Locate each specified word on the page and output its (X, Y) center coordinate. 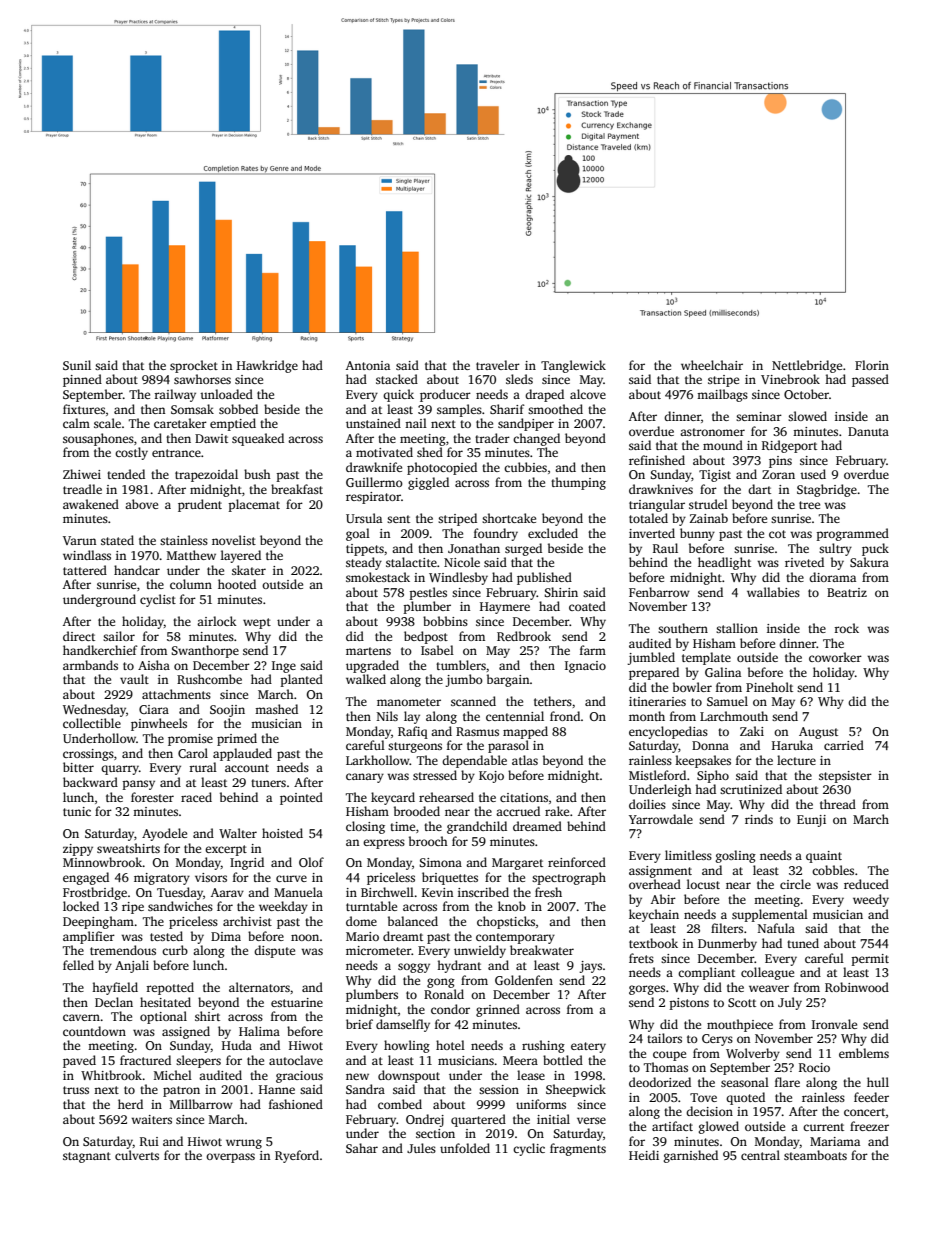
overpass (230, 1158)
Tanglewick (573, 366)
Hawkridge (267, 366)
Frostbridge (95, 893)
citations (524, 797)
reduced (866, 884)
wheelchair (712, 365)
